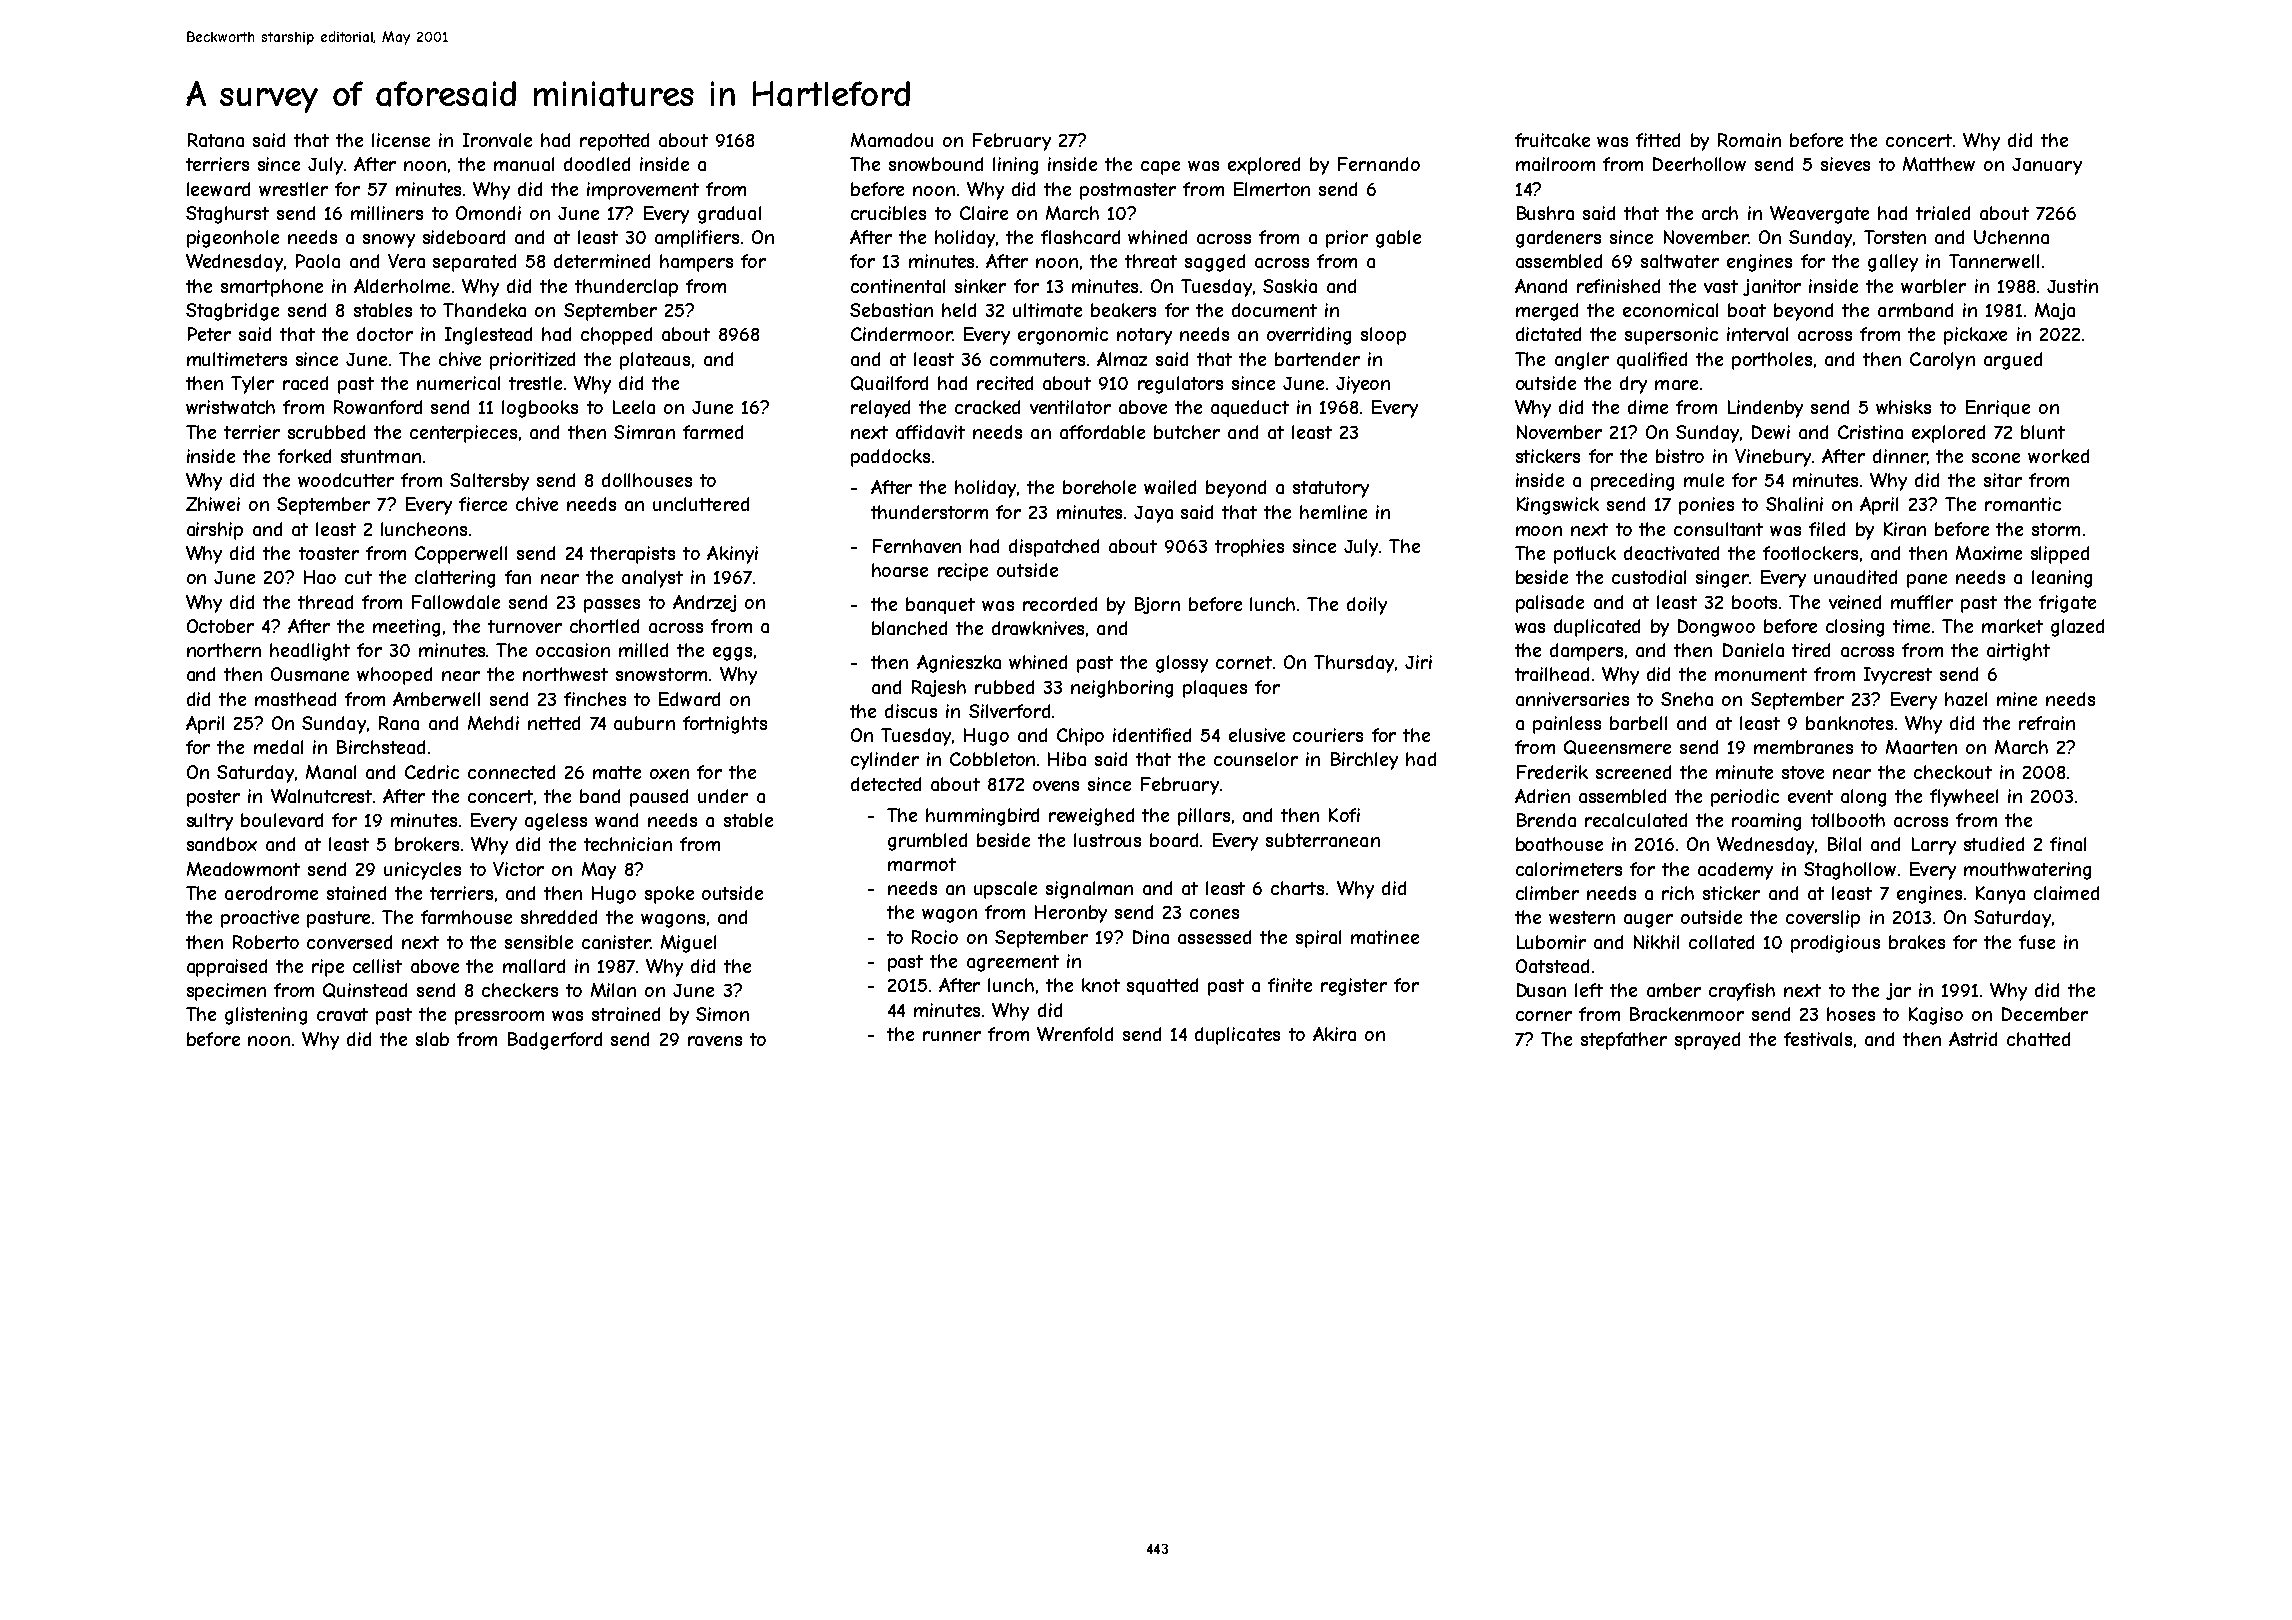 The height and width of the screenshot is (1620, 2292). I want to click on sinker, so click(980, 286).
